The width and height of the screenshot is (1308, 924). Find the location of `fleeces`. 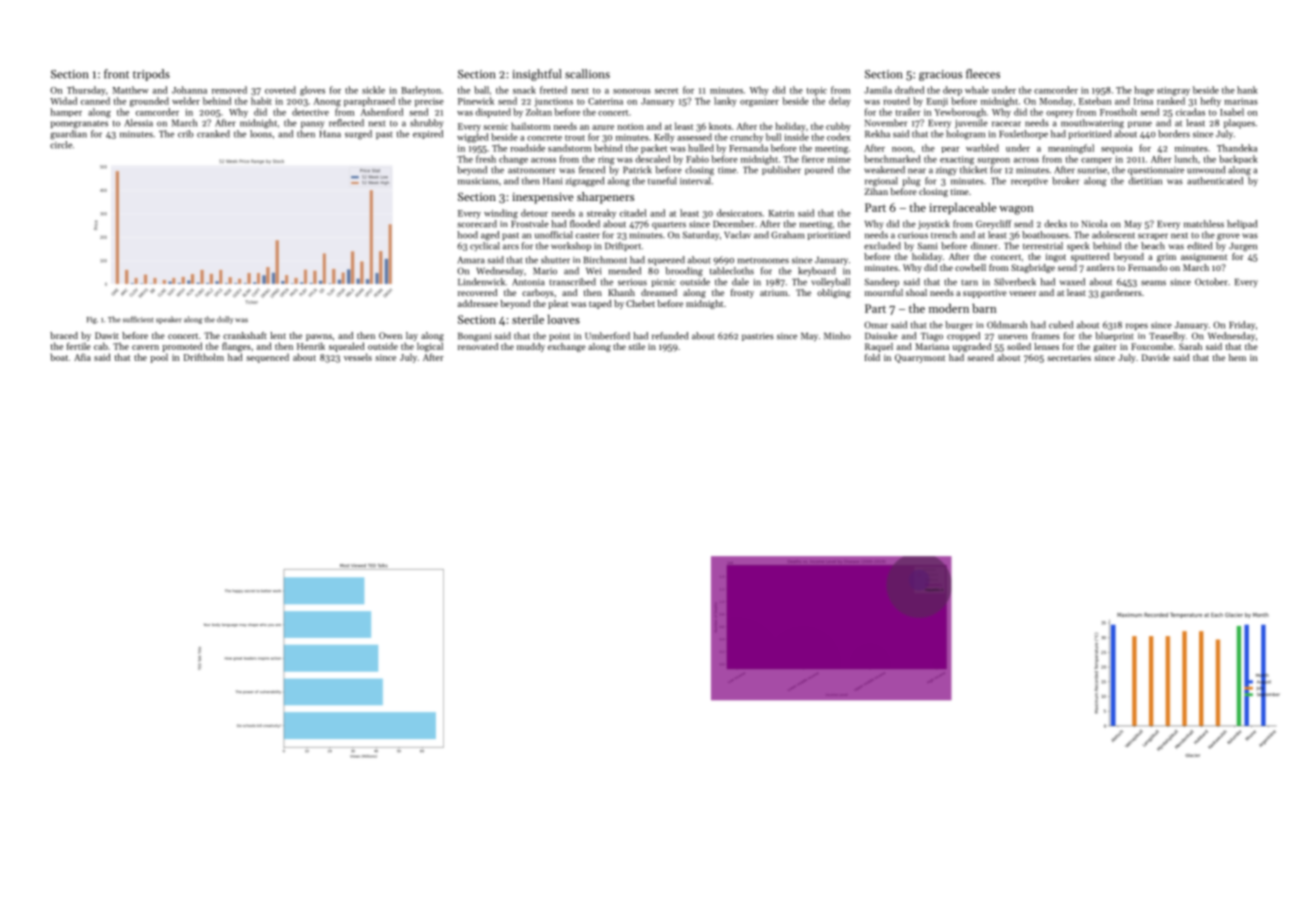

fleeces is located at coordinates (983, 74).
